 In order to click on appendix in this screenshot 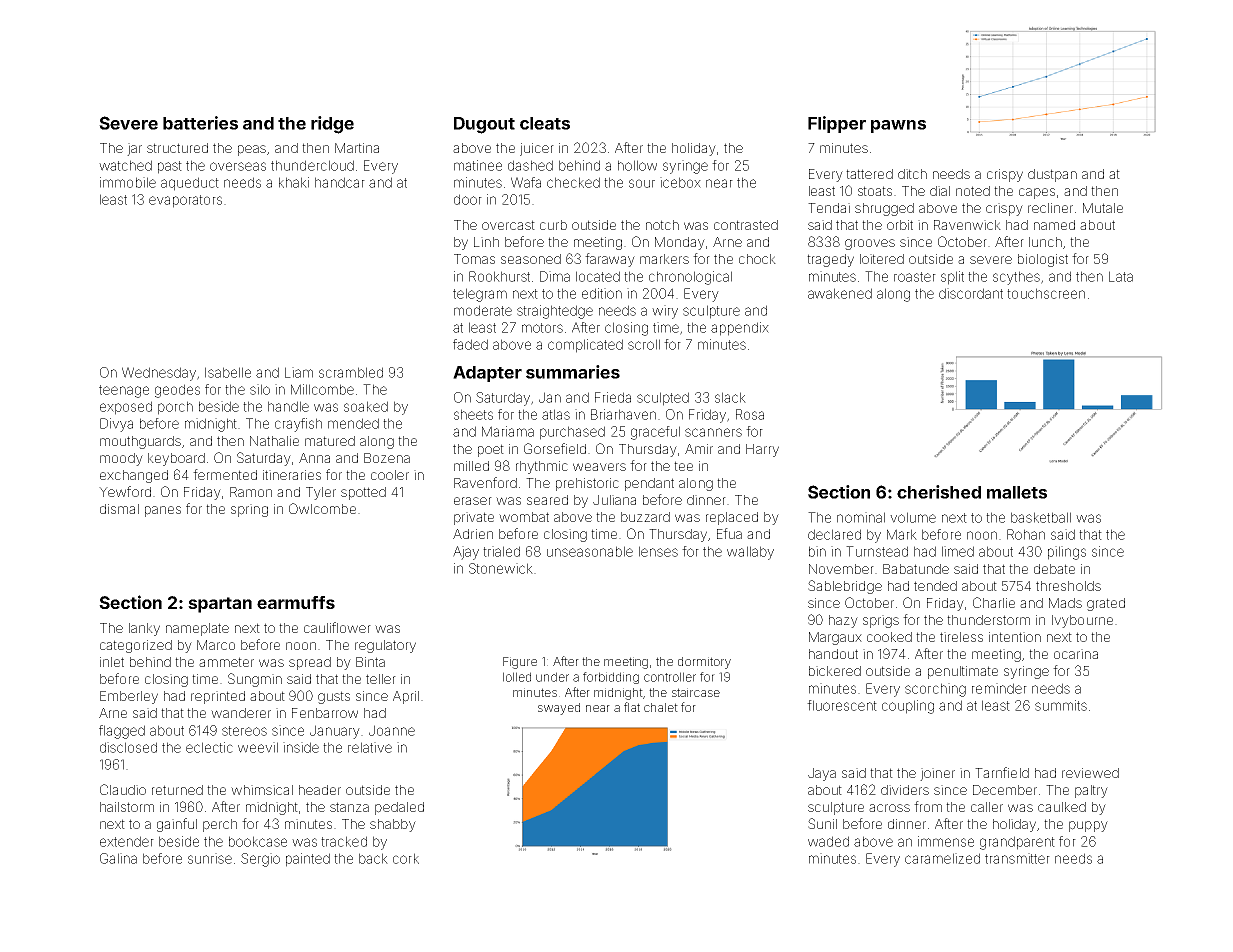, I will do `click(740, 329)`.
